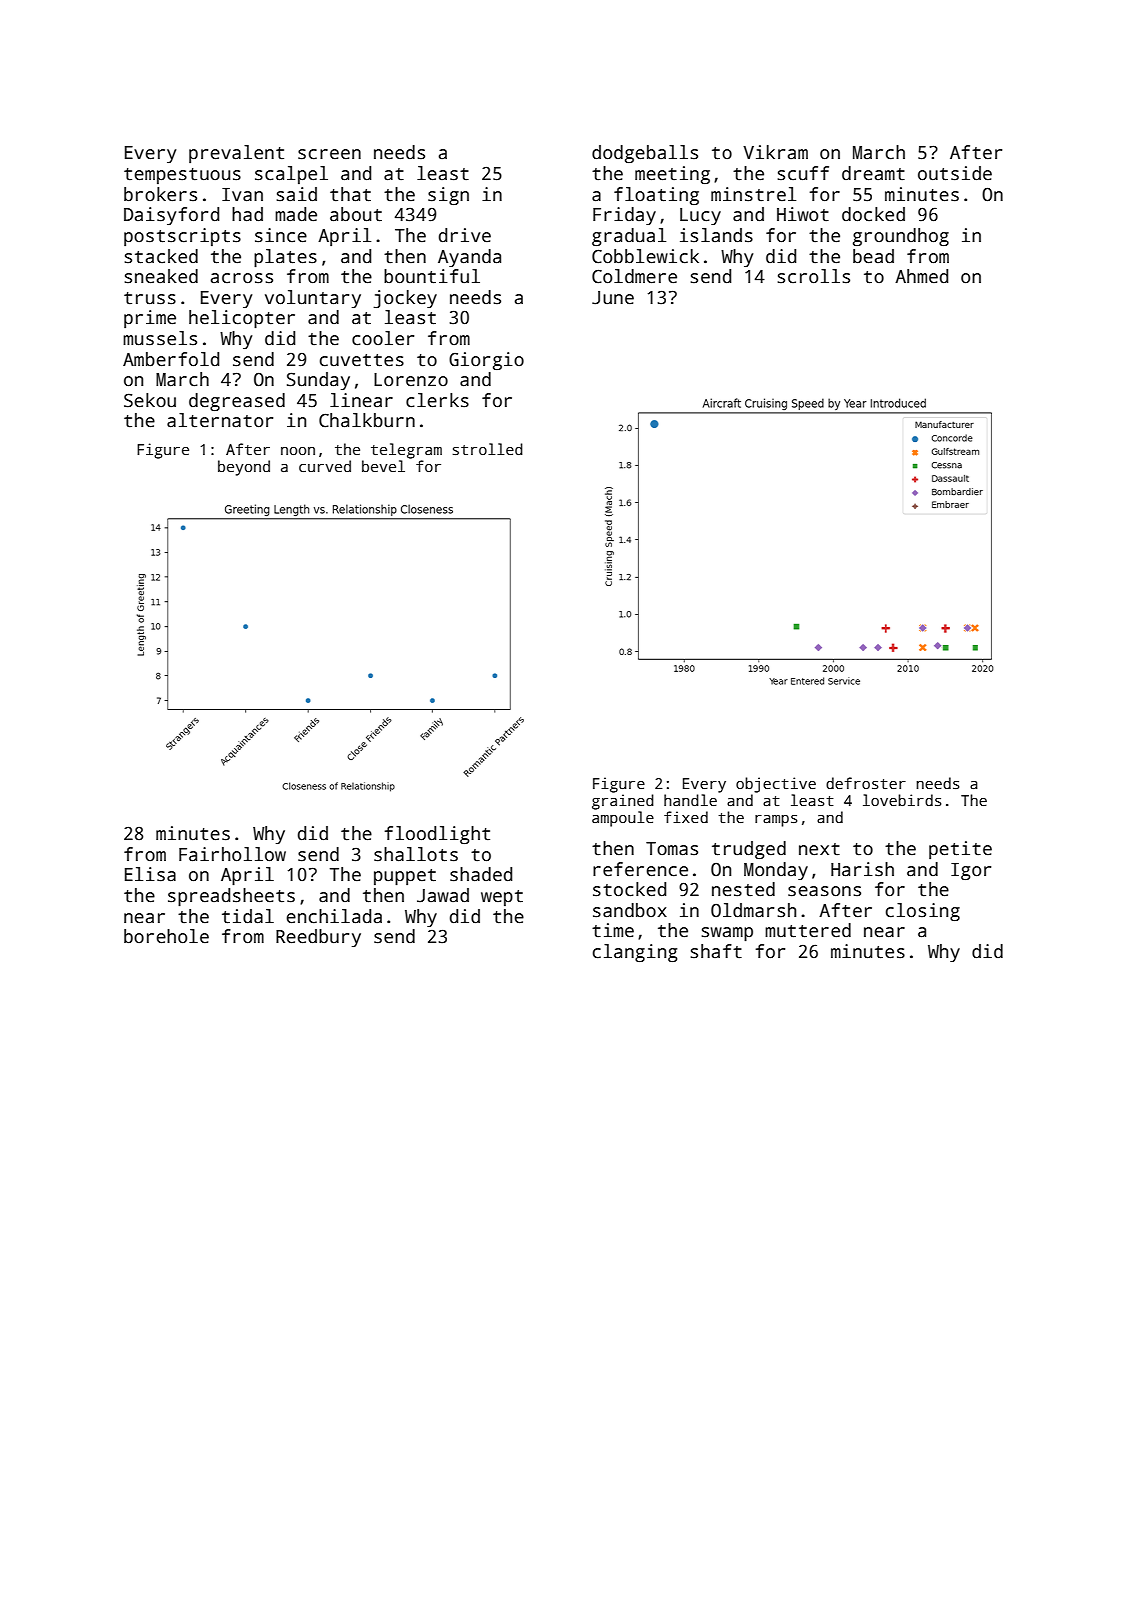  Describe the element at coordinates (921, 276) in the page. I see `Ahmed` at that location.
